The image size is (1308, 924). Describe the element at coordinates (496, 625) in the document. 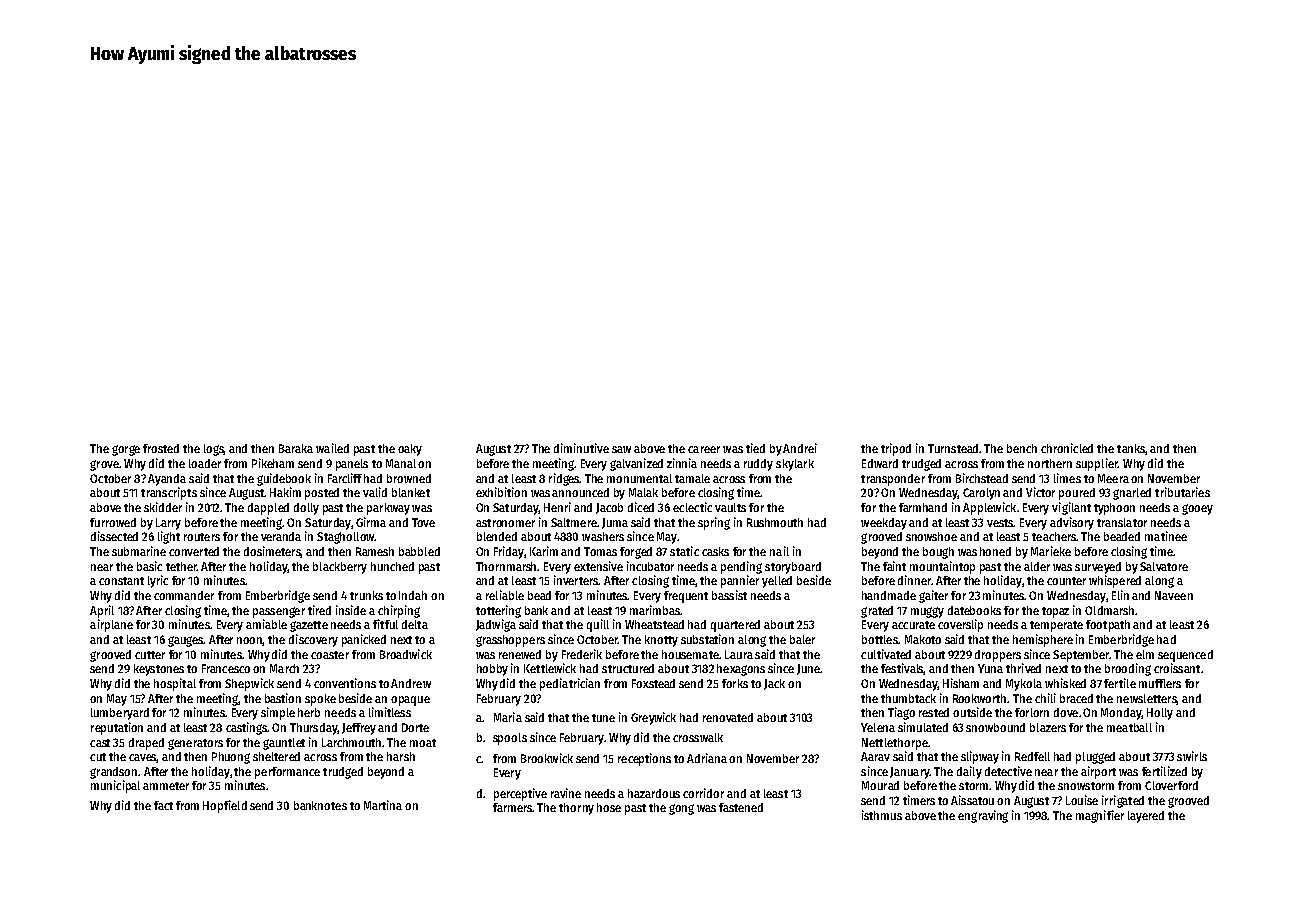

I see `Jadwiga` at that location.
